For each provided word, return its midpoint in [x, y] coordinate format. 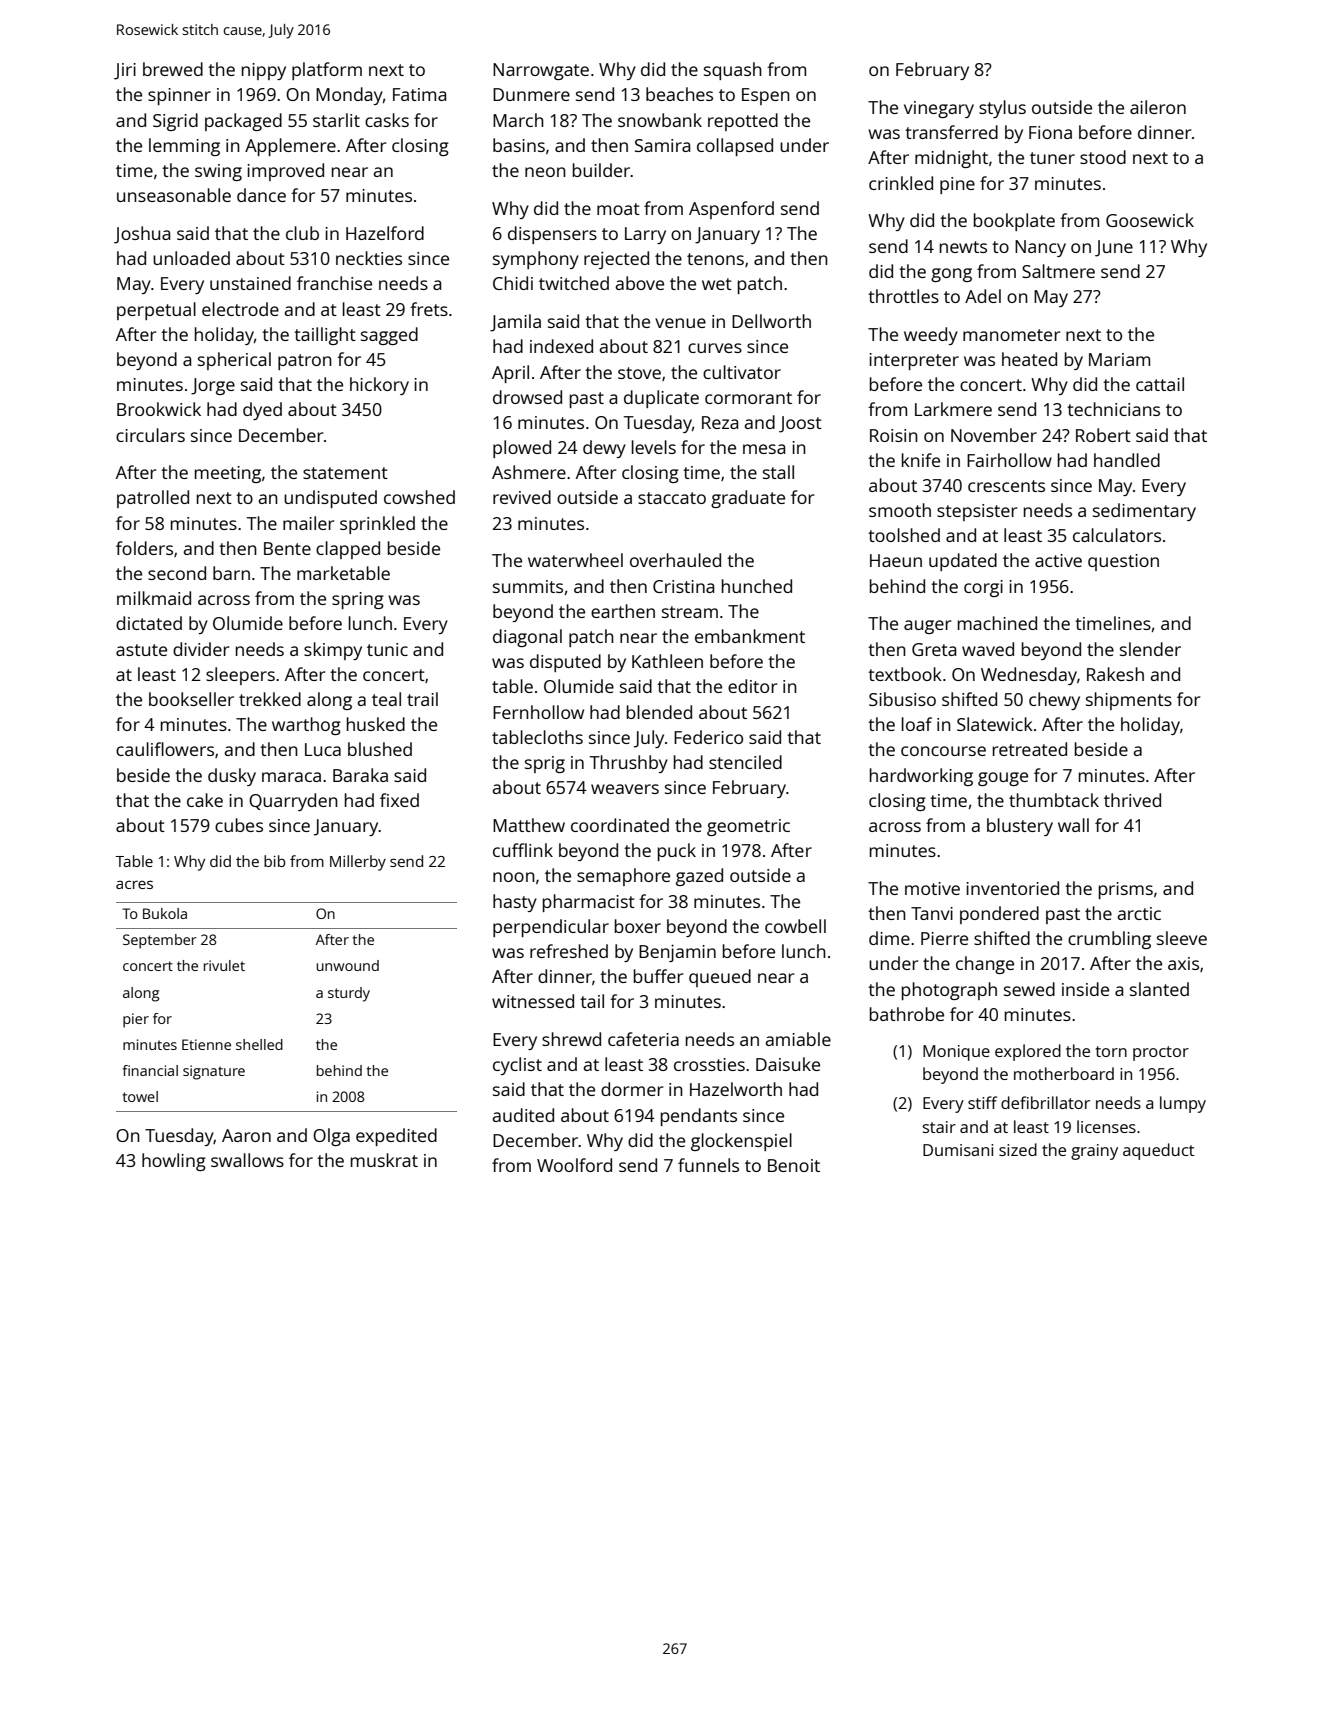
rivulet [224, 965]
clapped [348, 550]
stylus [1002, 109]
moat [618, 209]
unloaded [191, 258]
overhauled [675, 560]
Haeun [896, 560]
